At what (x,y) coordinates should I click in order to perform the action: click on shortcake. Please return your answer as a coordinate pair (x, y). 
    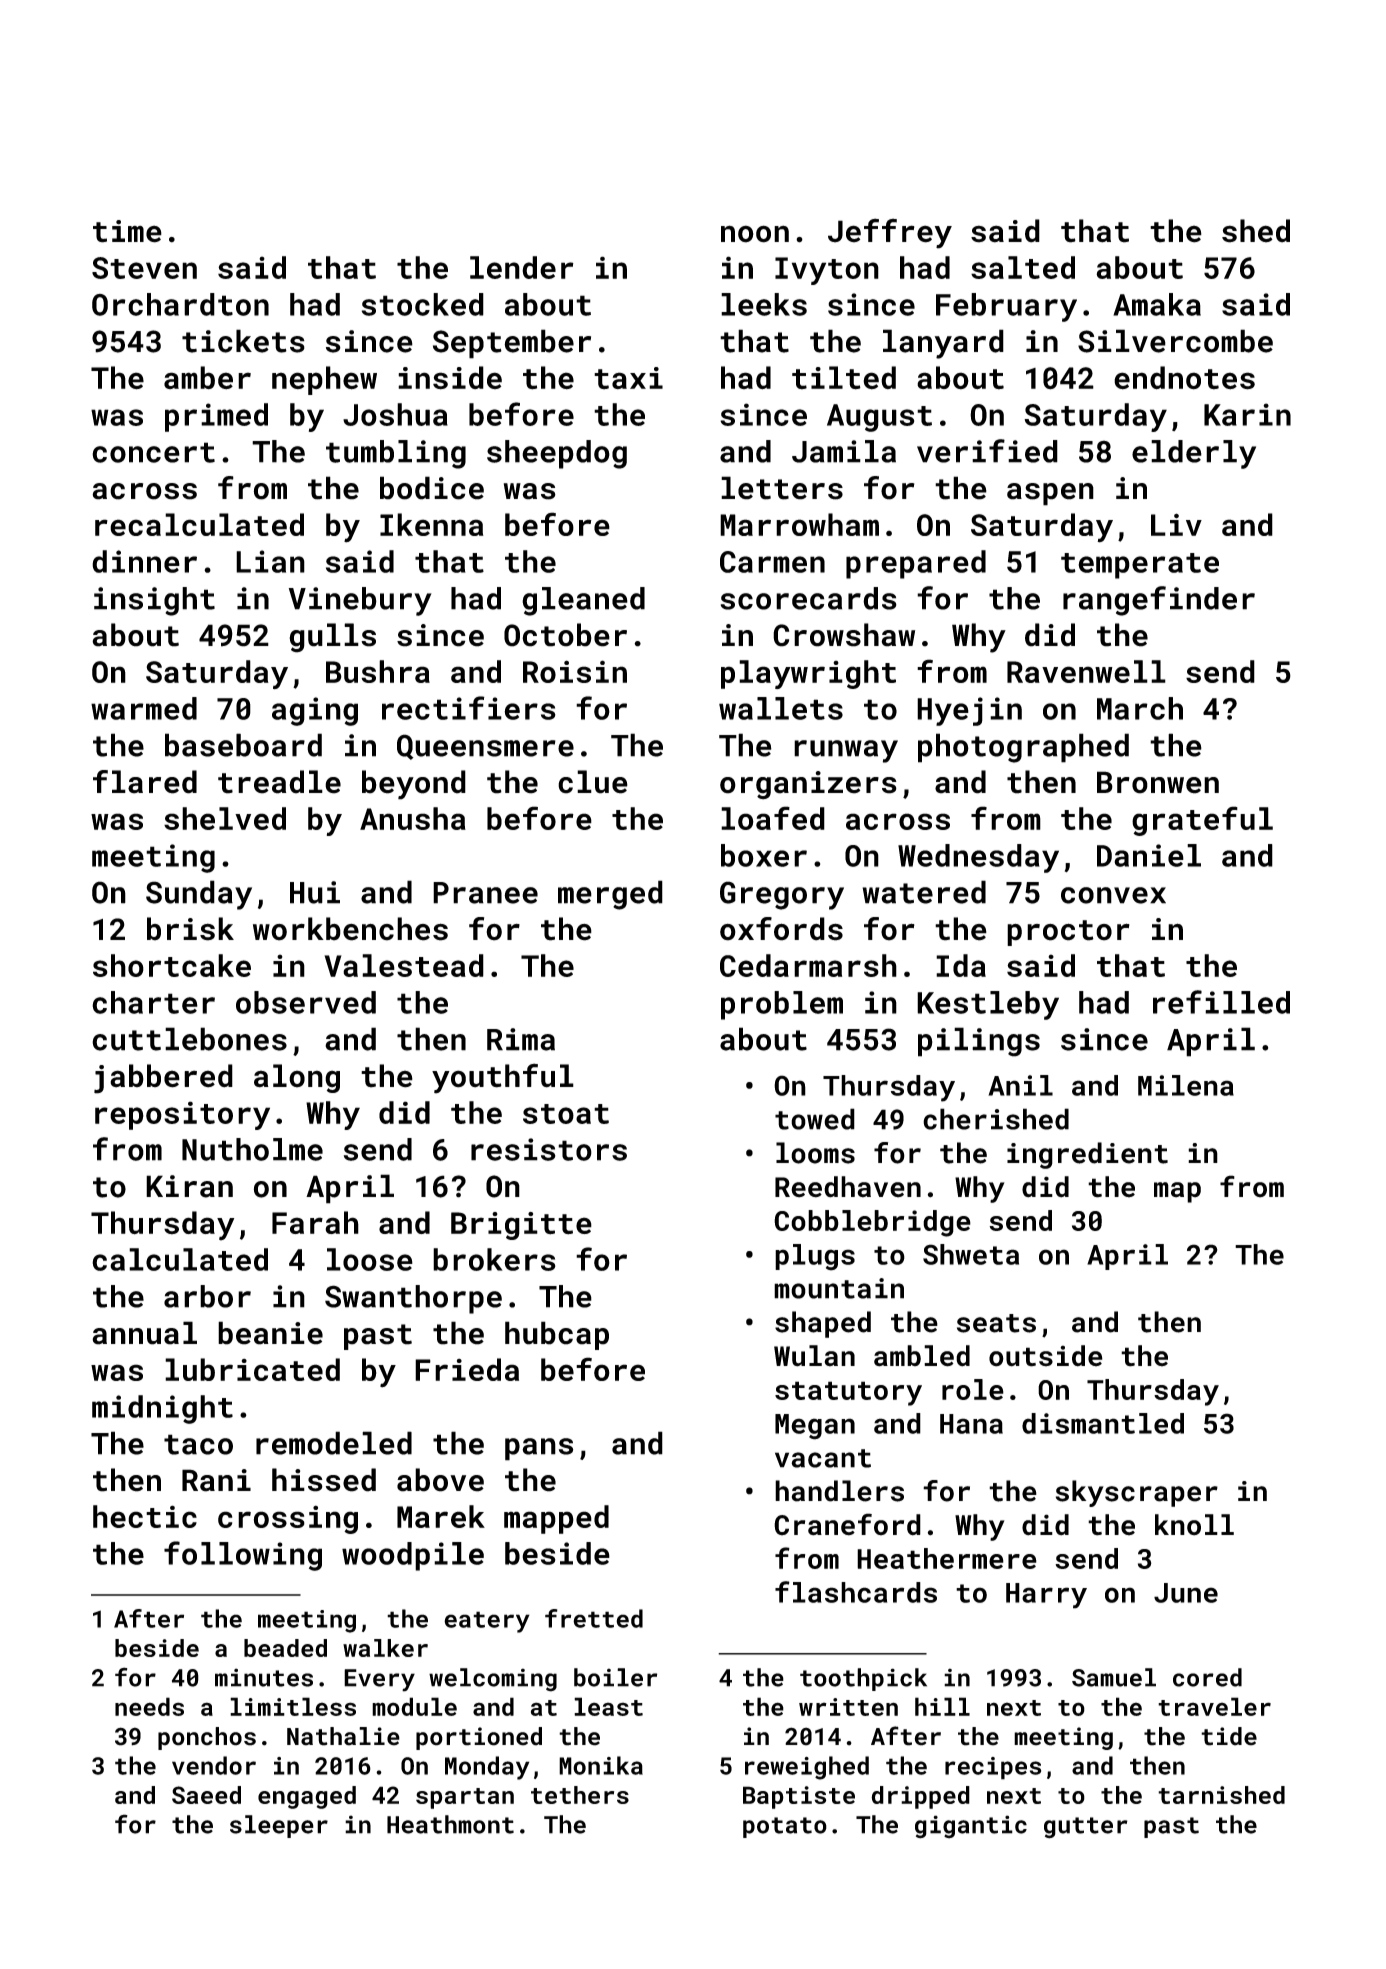
    Looking at the image, I should click on (172, 965).
